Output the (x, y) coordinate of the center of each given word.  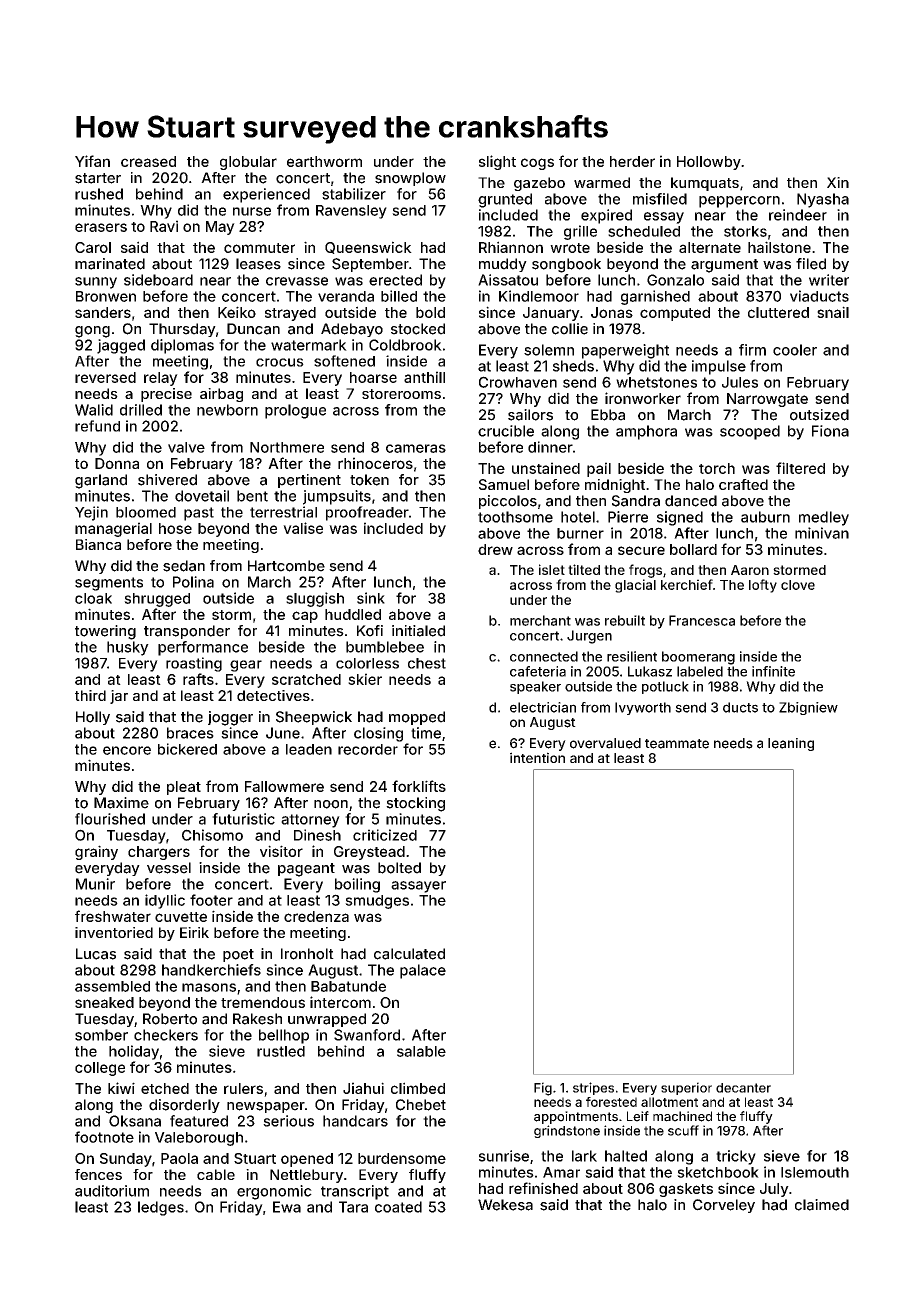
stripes (593, 1088)
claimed (822, 1205)
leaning (791, 744)
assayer (418, 887)
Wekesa (505, 1205)
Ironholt (307, 954)
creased (148, 161)
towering (105, 632)
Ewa (287, 1207)
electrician (543, 707)
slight (497, 162)
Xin (838, 182)
